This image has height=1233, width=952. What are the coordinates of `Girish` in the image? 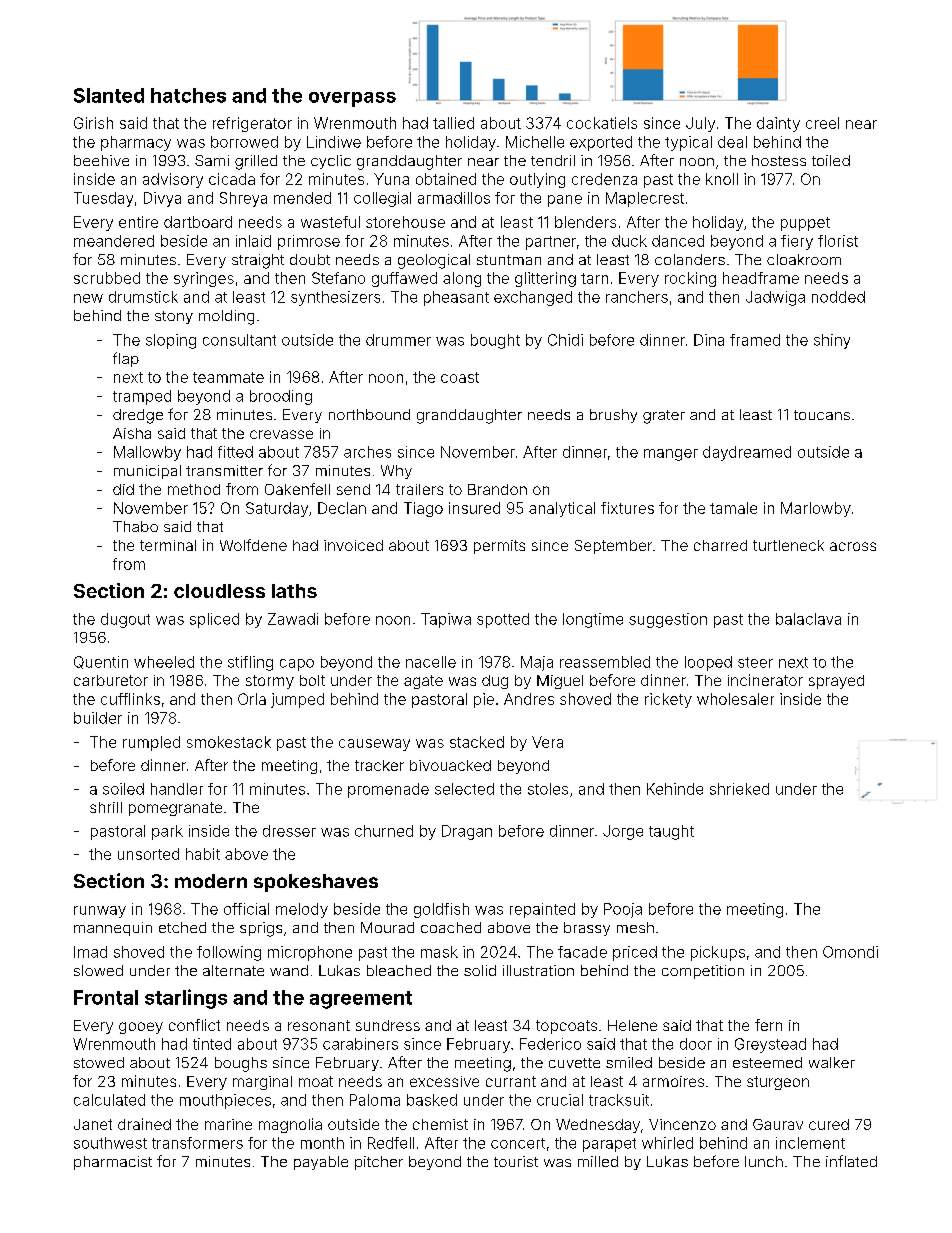 It's located at (93, 123).
